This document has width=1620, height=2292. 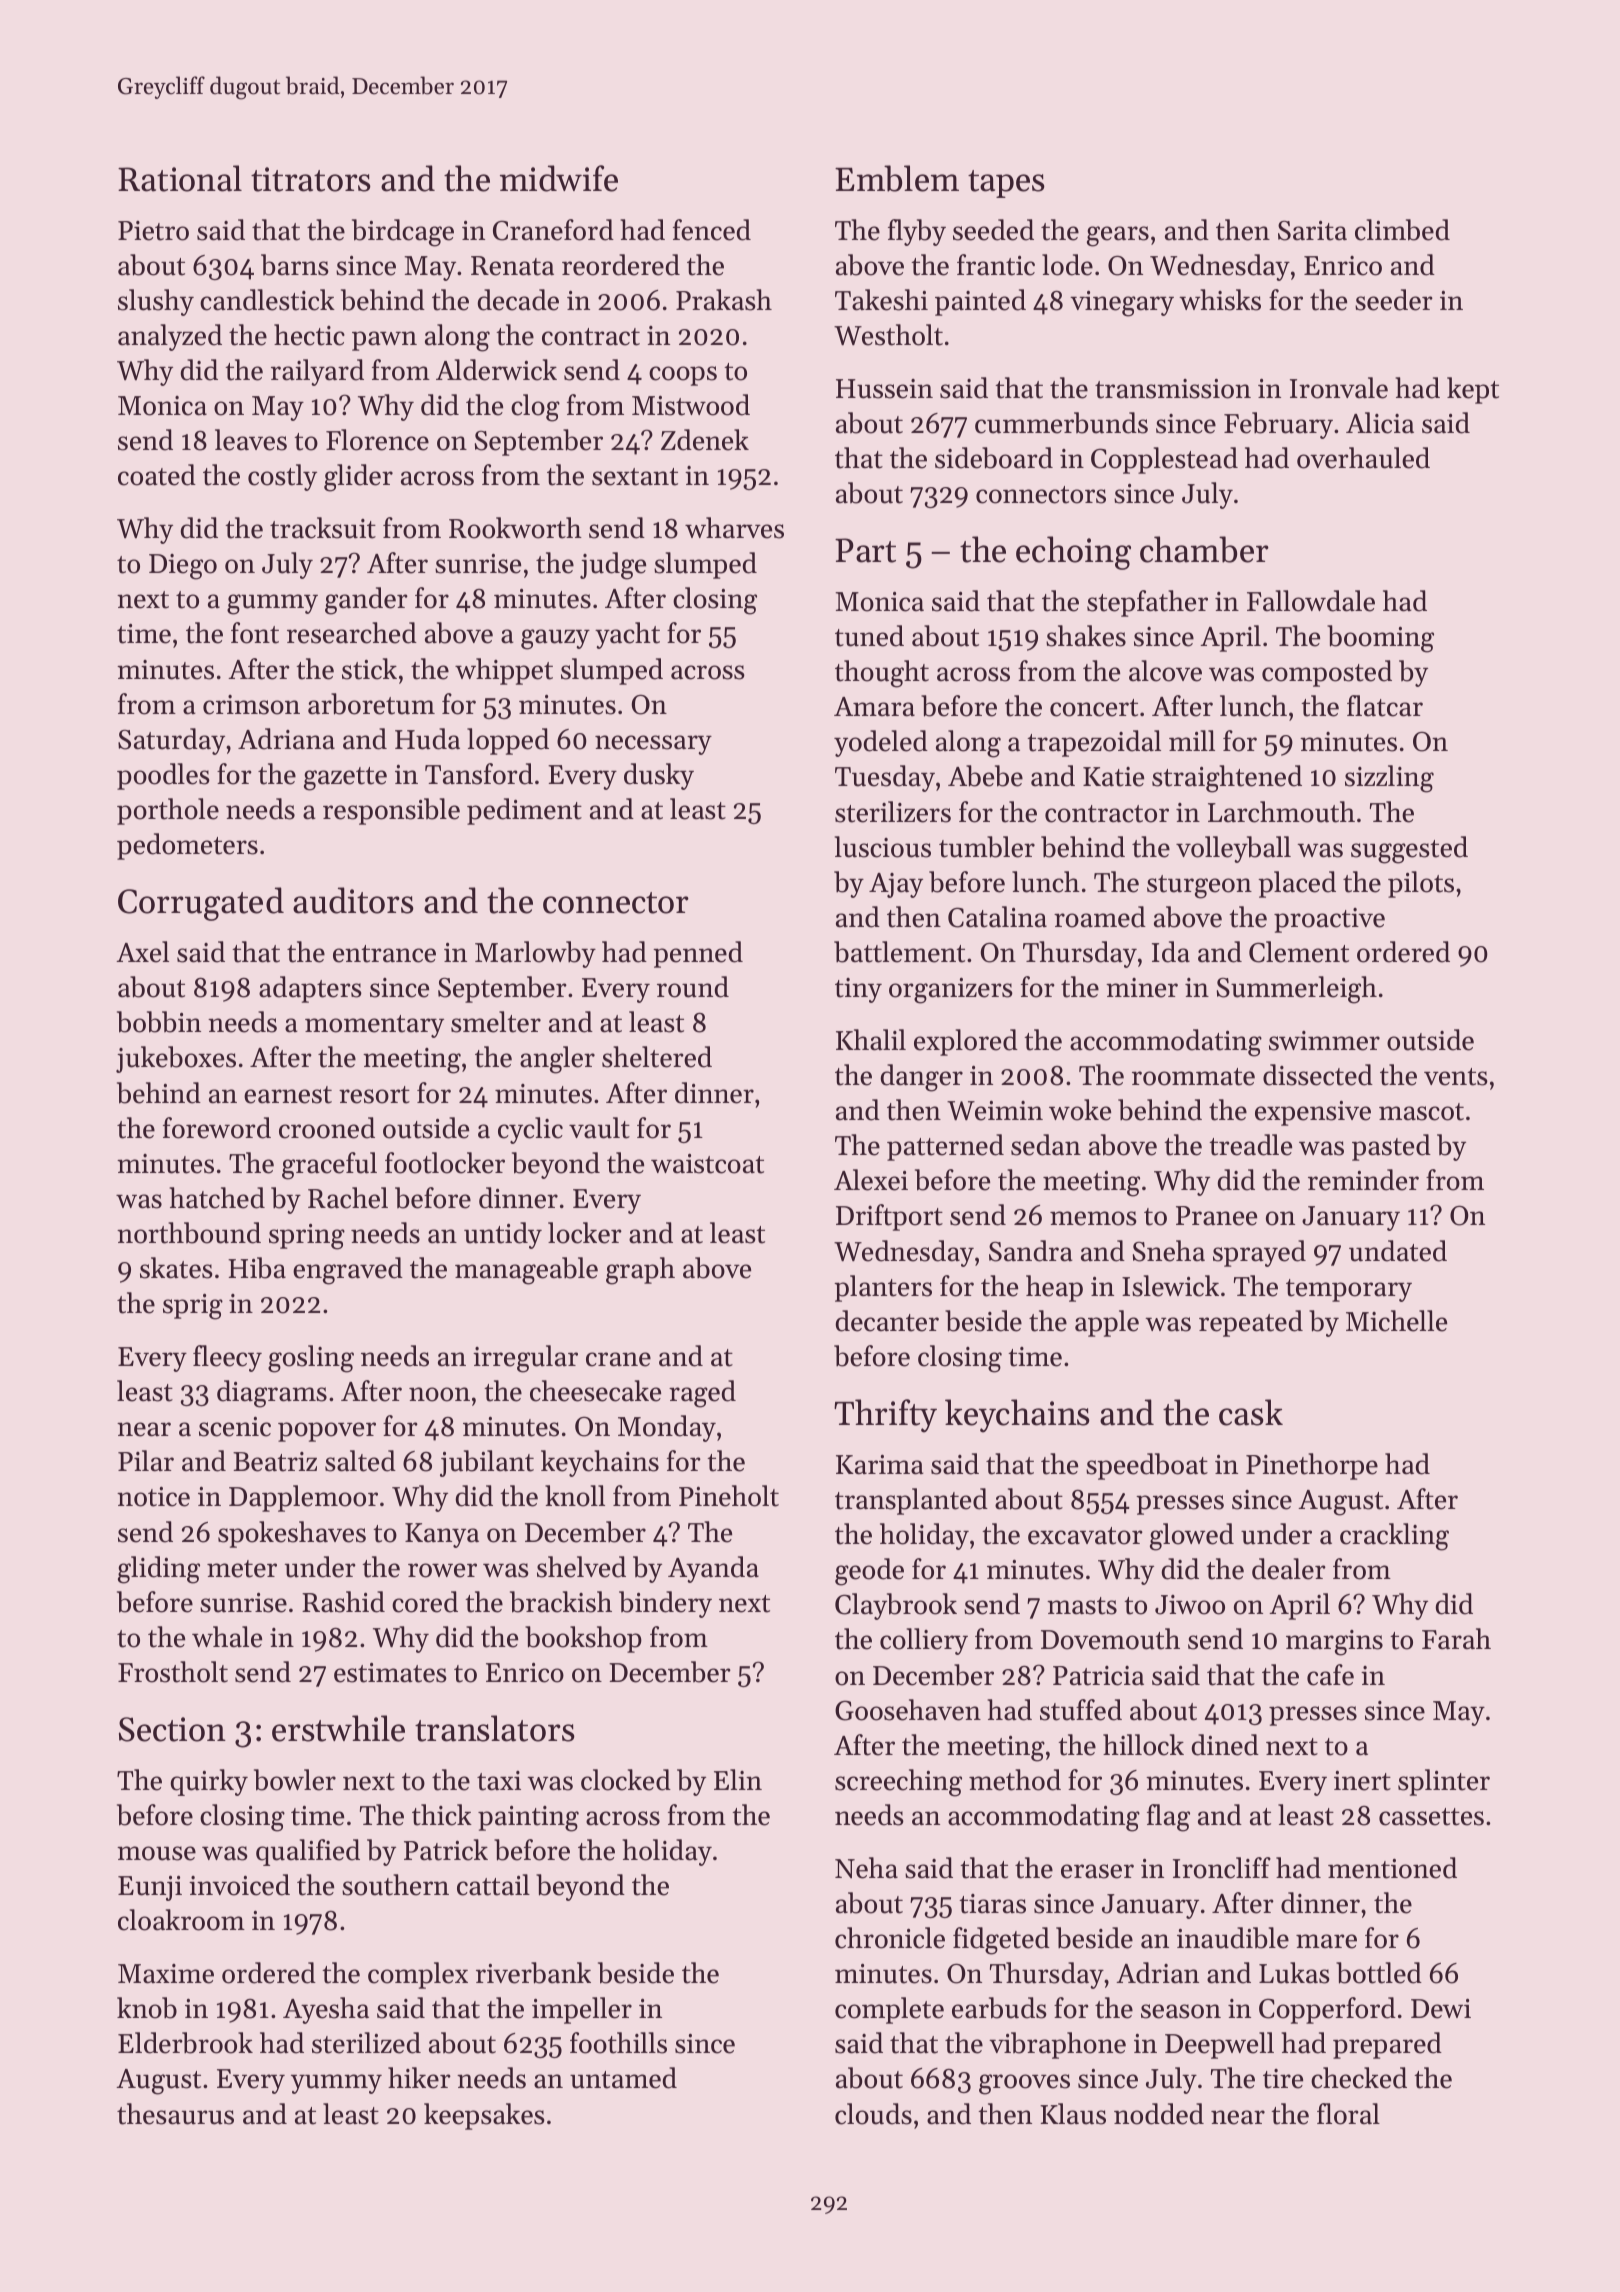 What do you see at coordinates (209, 1782) in the document?
I see `quirky` at bounding box center [209, 1782].
